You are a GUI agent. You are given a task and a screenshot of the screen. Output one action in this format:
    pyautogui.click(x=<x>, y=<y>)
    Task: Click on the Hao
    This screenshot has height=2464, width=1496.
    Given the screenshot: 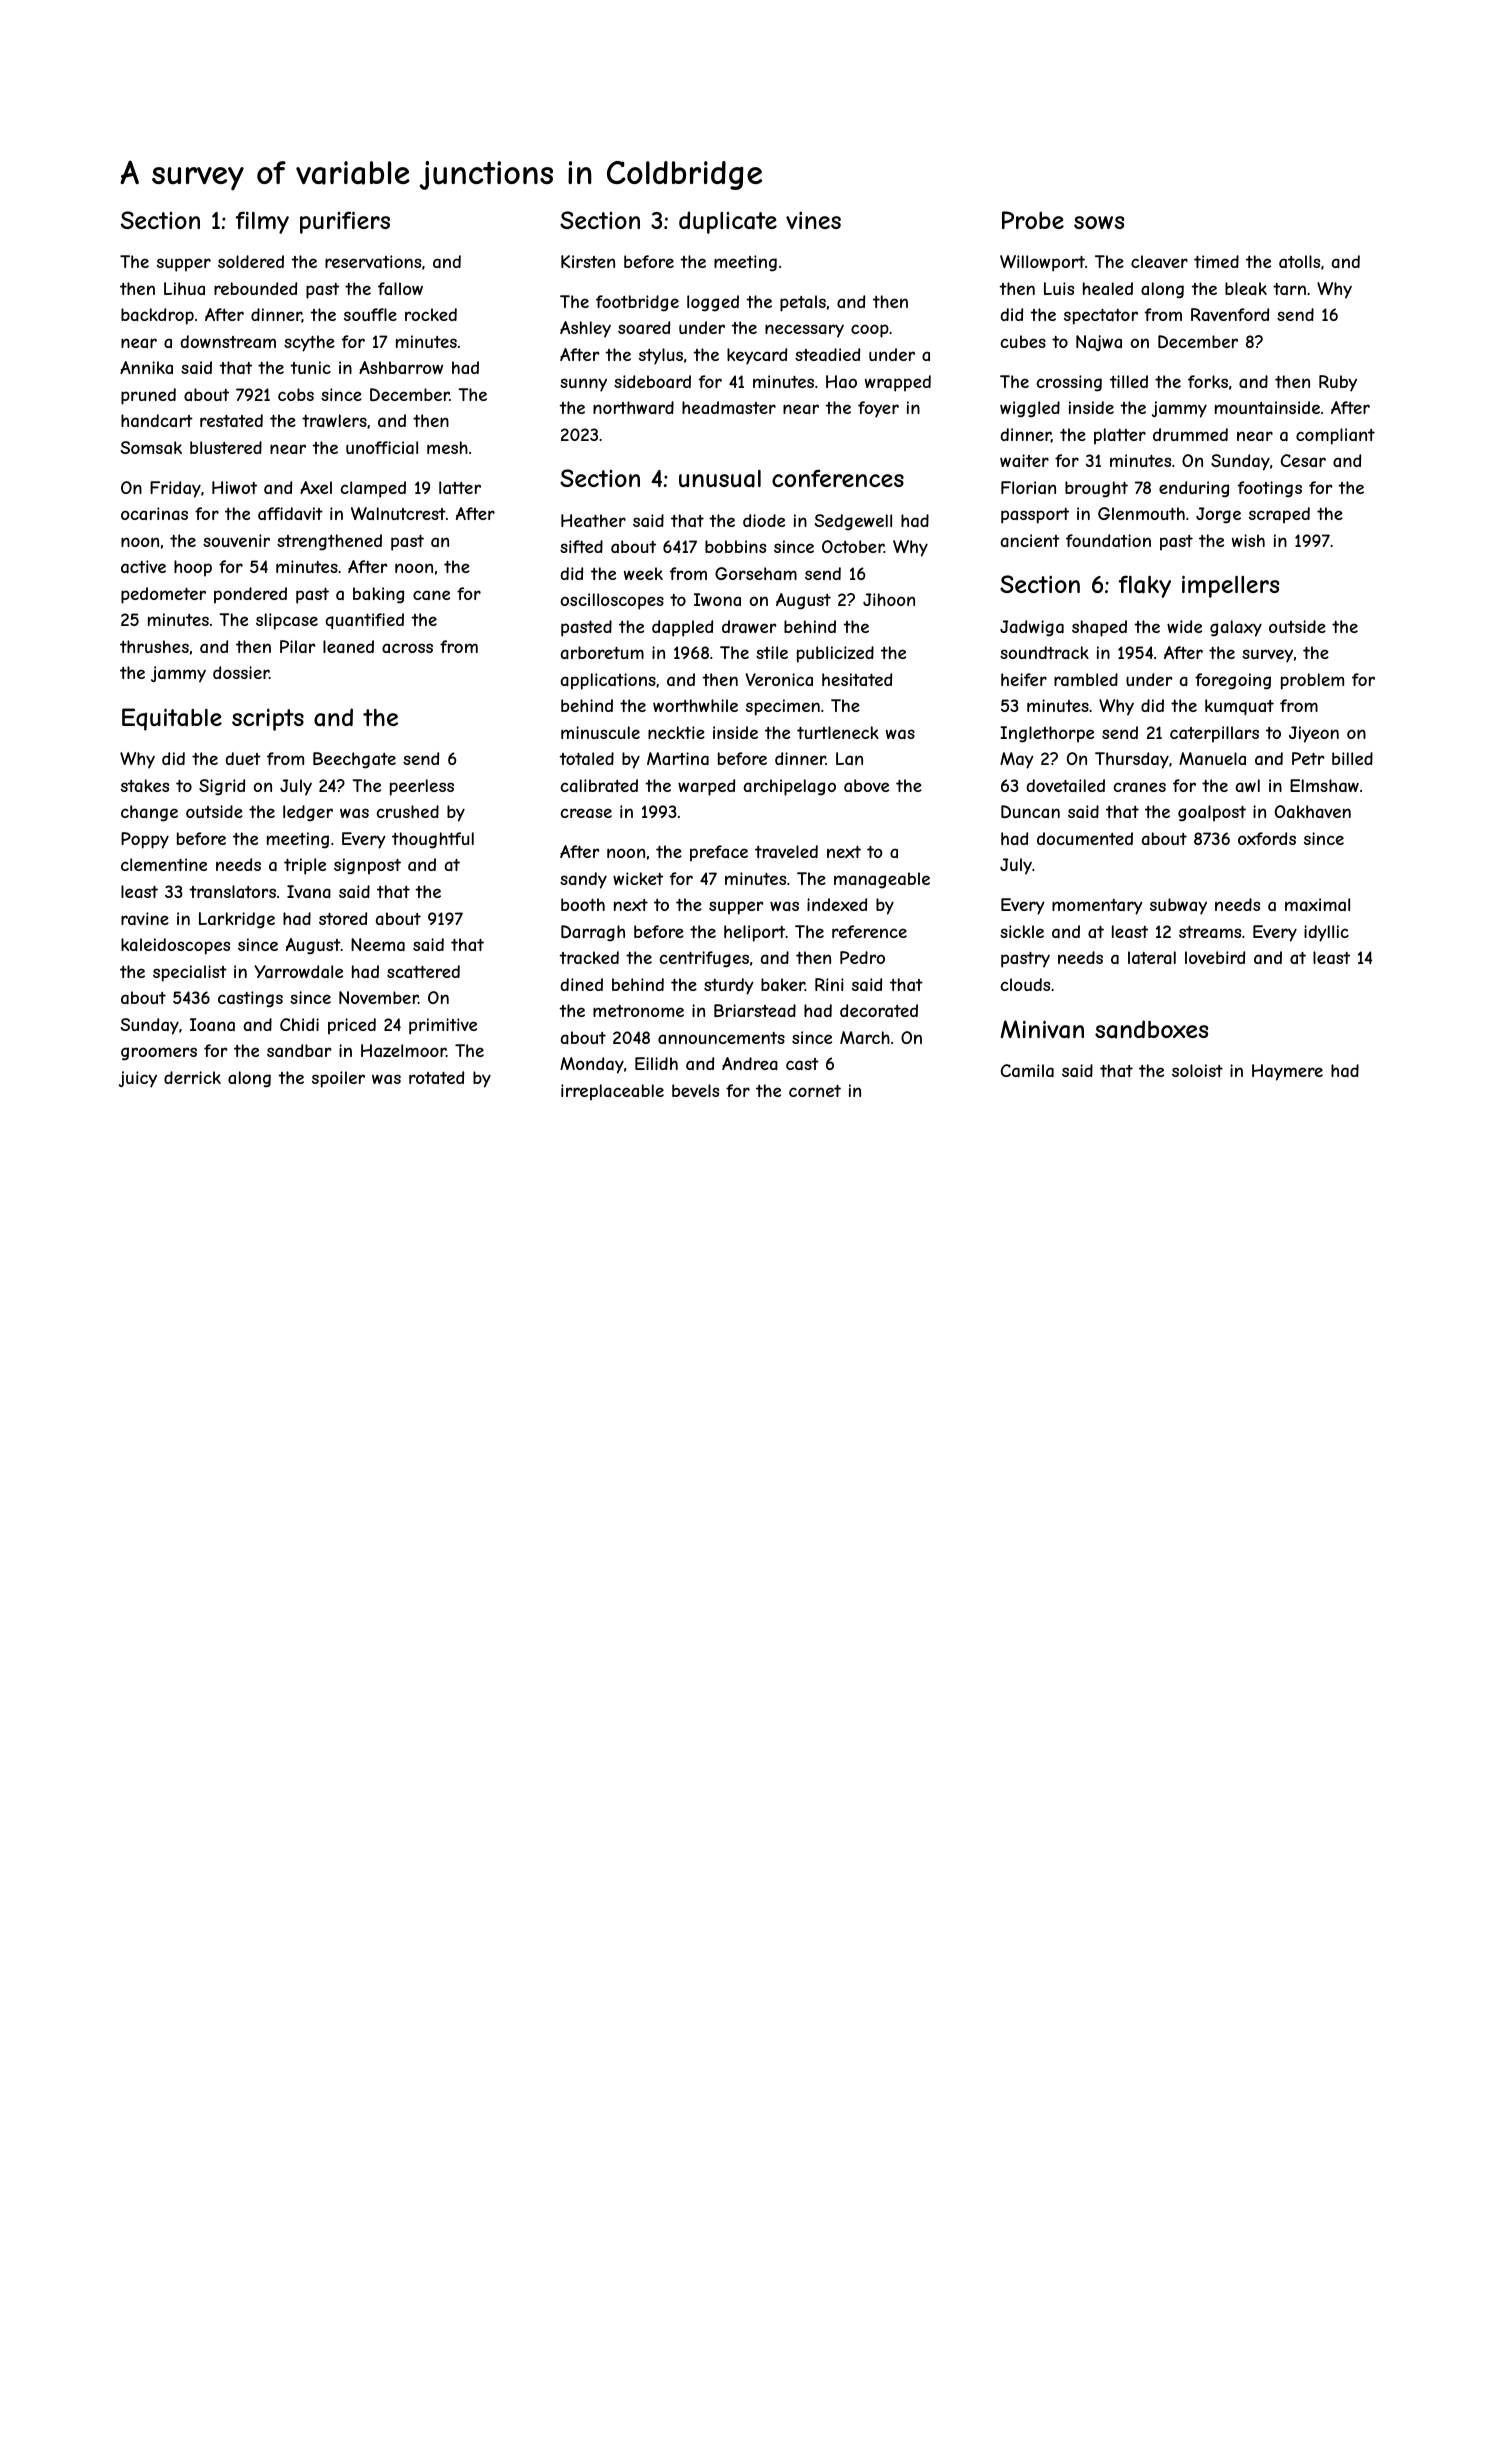 What is the action you would take?
    pyautogui.click(x=841, y=381)
